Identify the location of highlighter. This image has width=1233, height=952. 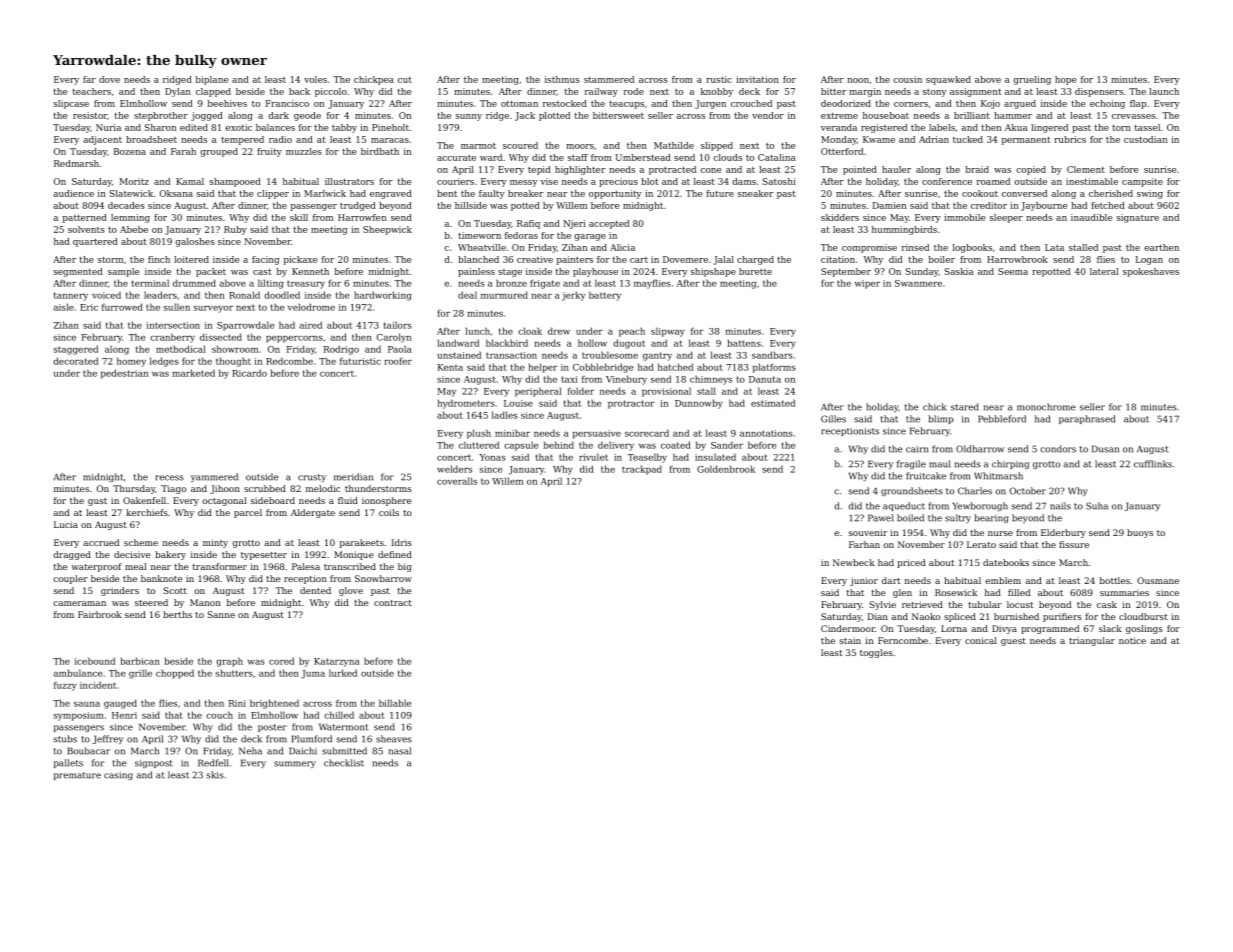
(580, 170).
